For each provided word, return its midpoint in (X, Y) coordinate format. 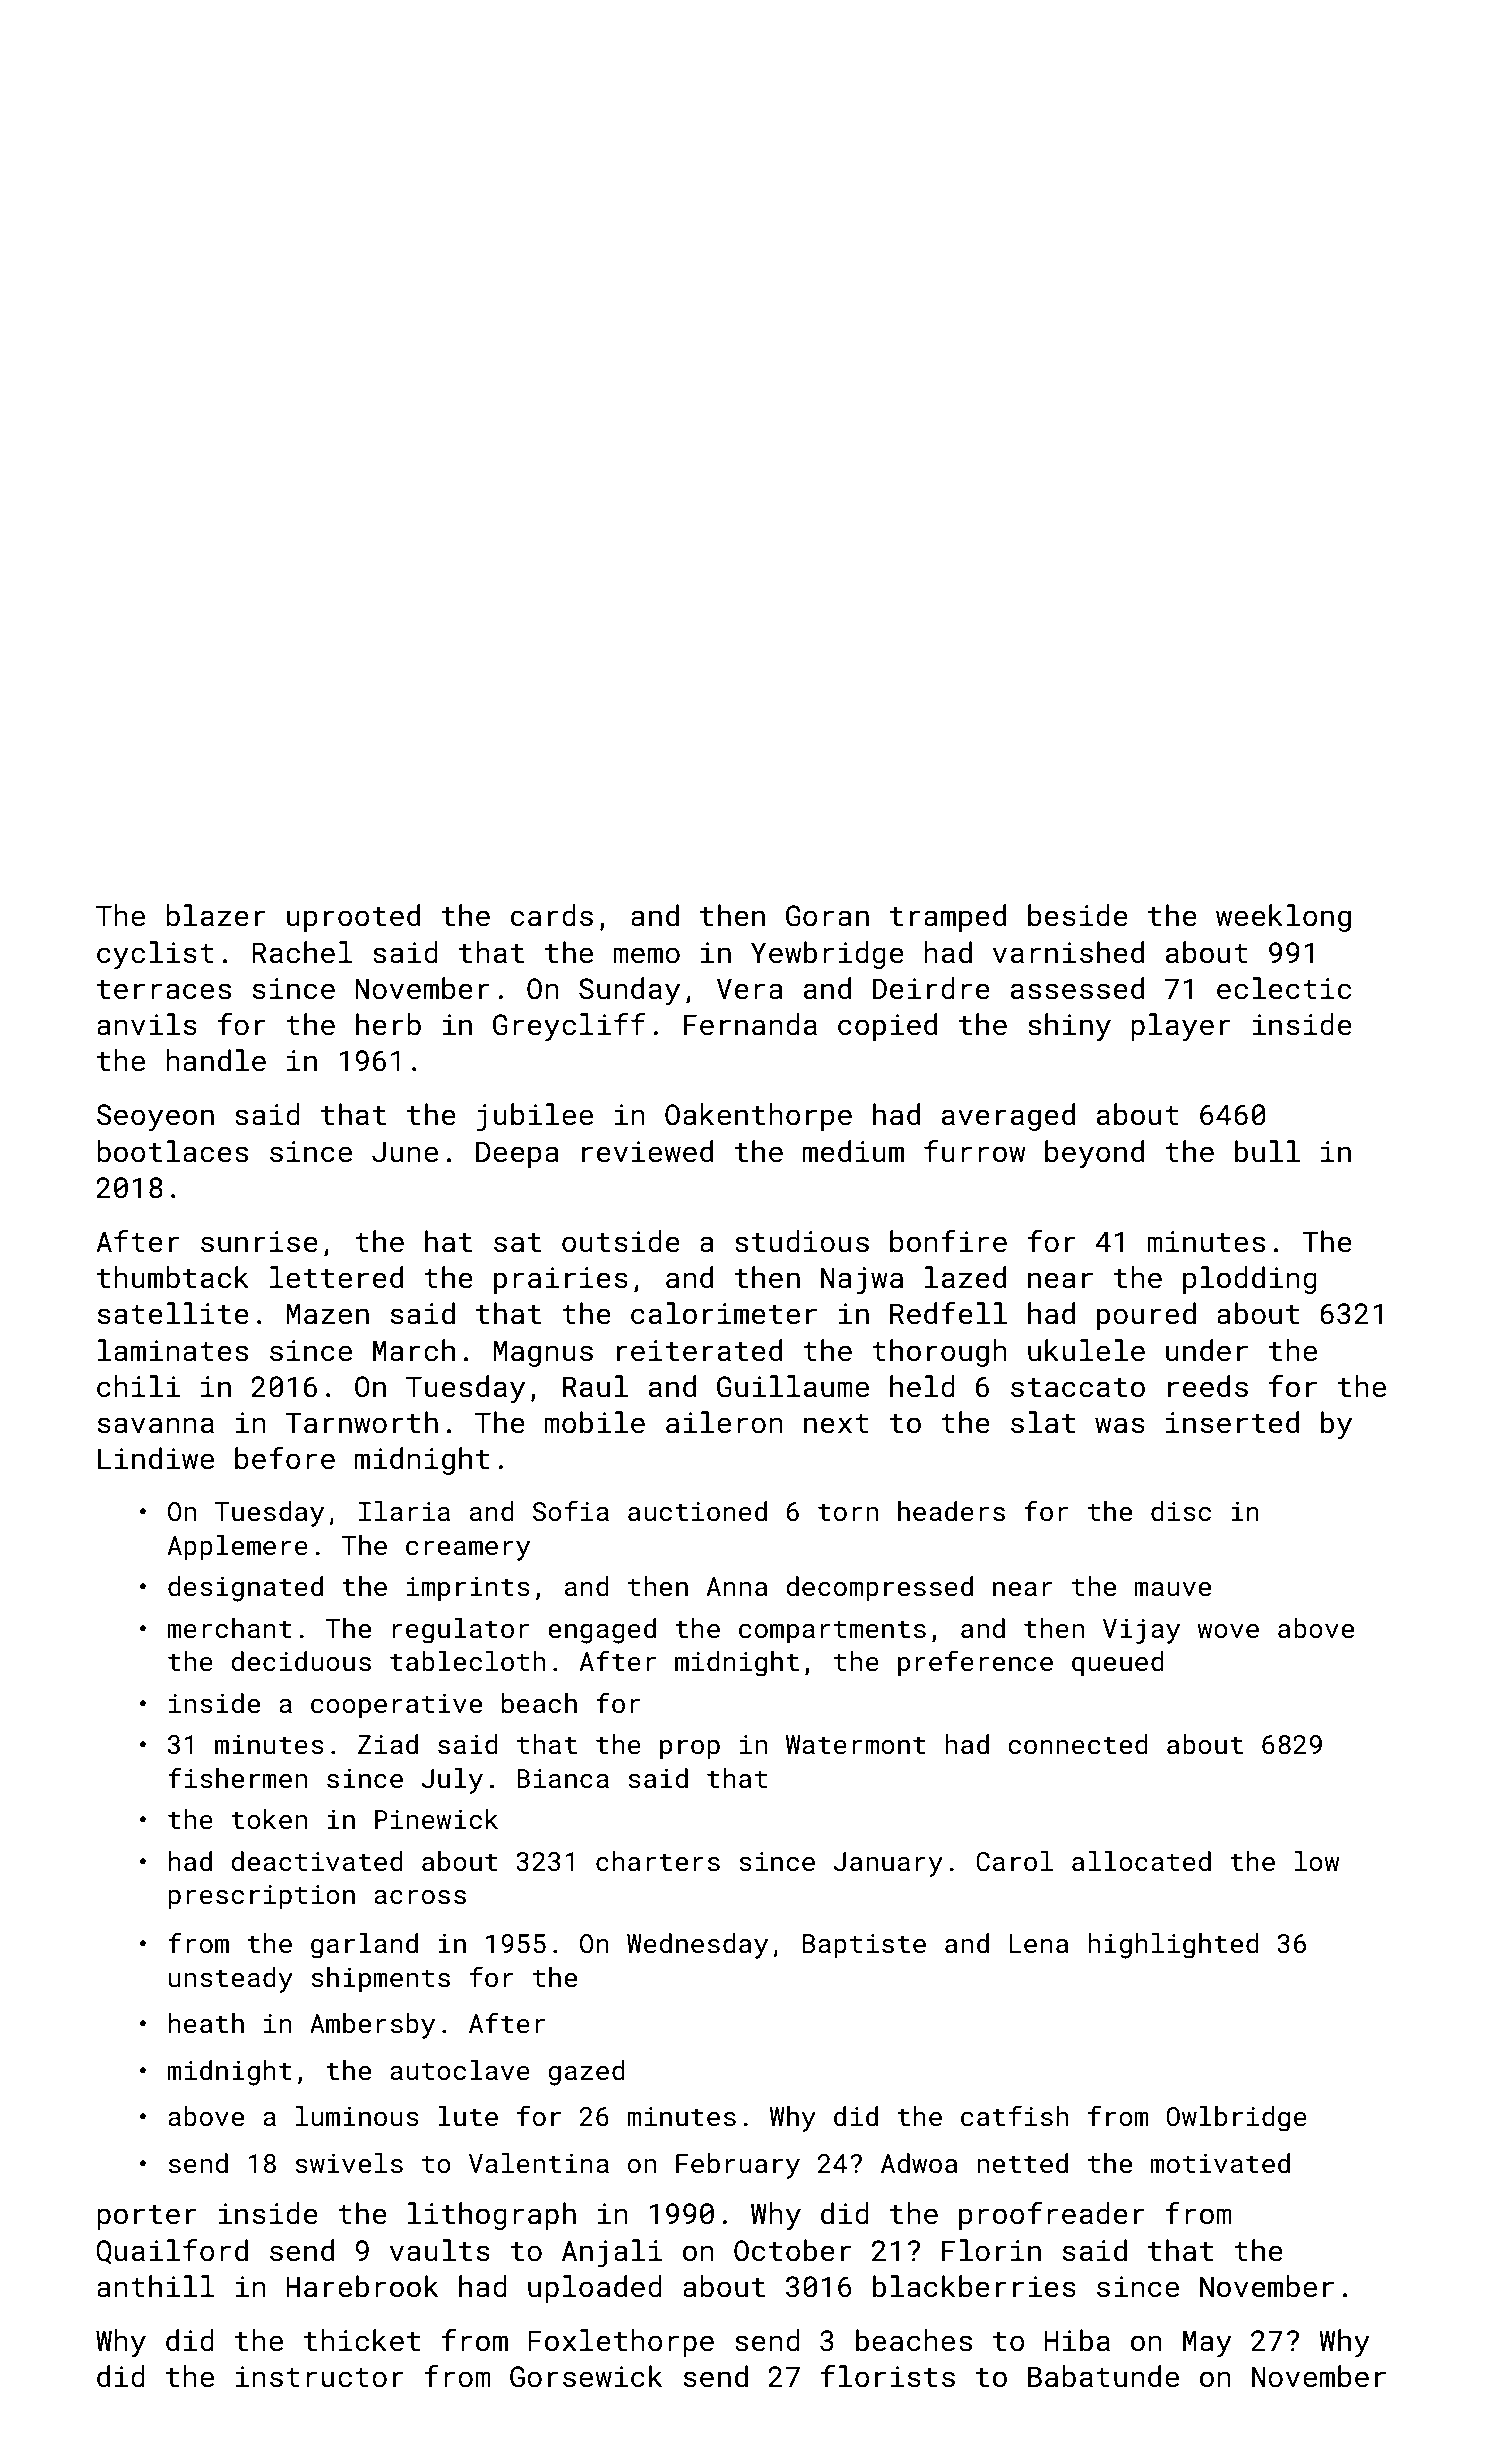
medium (853, 1151)
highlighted (1173, 1946)
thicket (362, 2340)
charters (658, 1861)
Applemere (238, 1548)
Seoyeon (155, 1117)
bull (1267, 1151)
